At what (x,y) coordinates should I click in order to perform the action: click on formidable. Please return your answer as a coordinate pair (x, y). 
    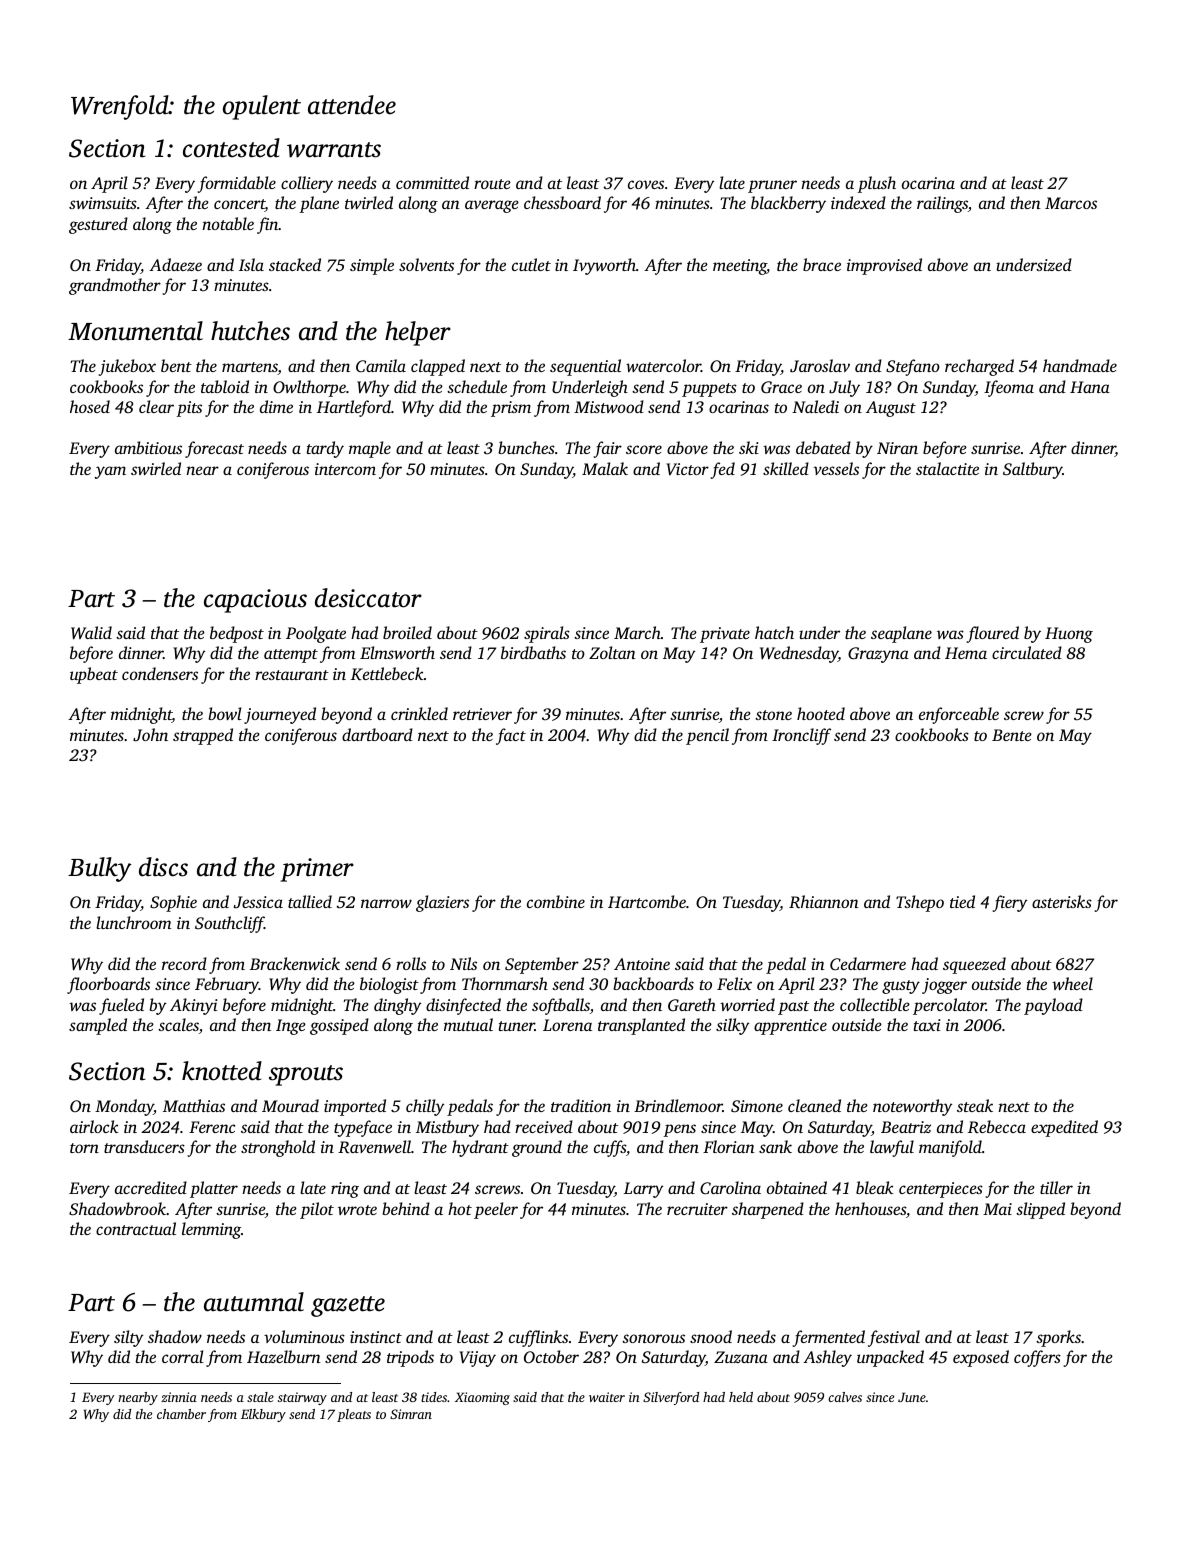
    Looking at the image, I should click on (237, 184).
